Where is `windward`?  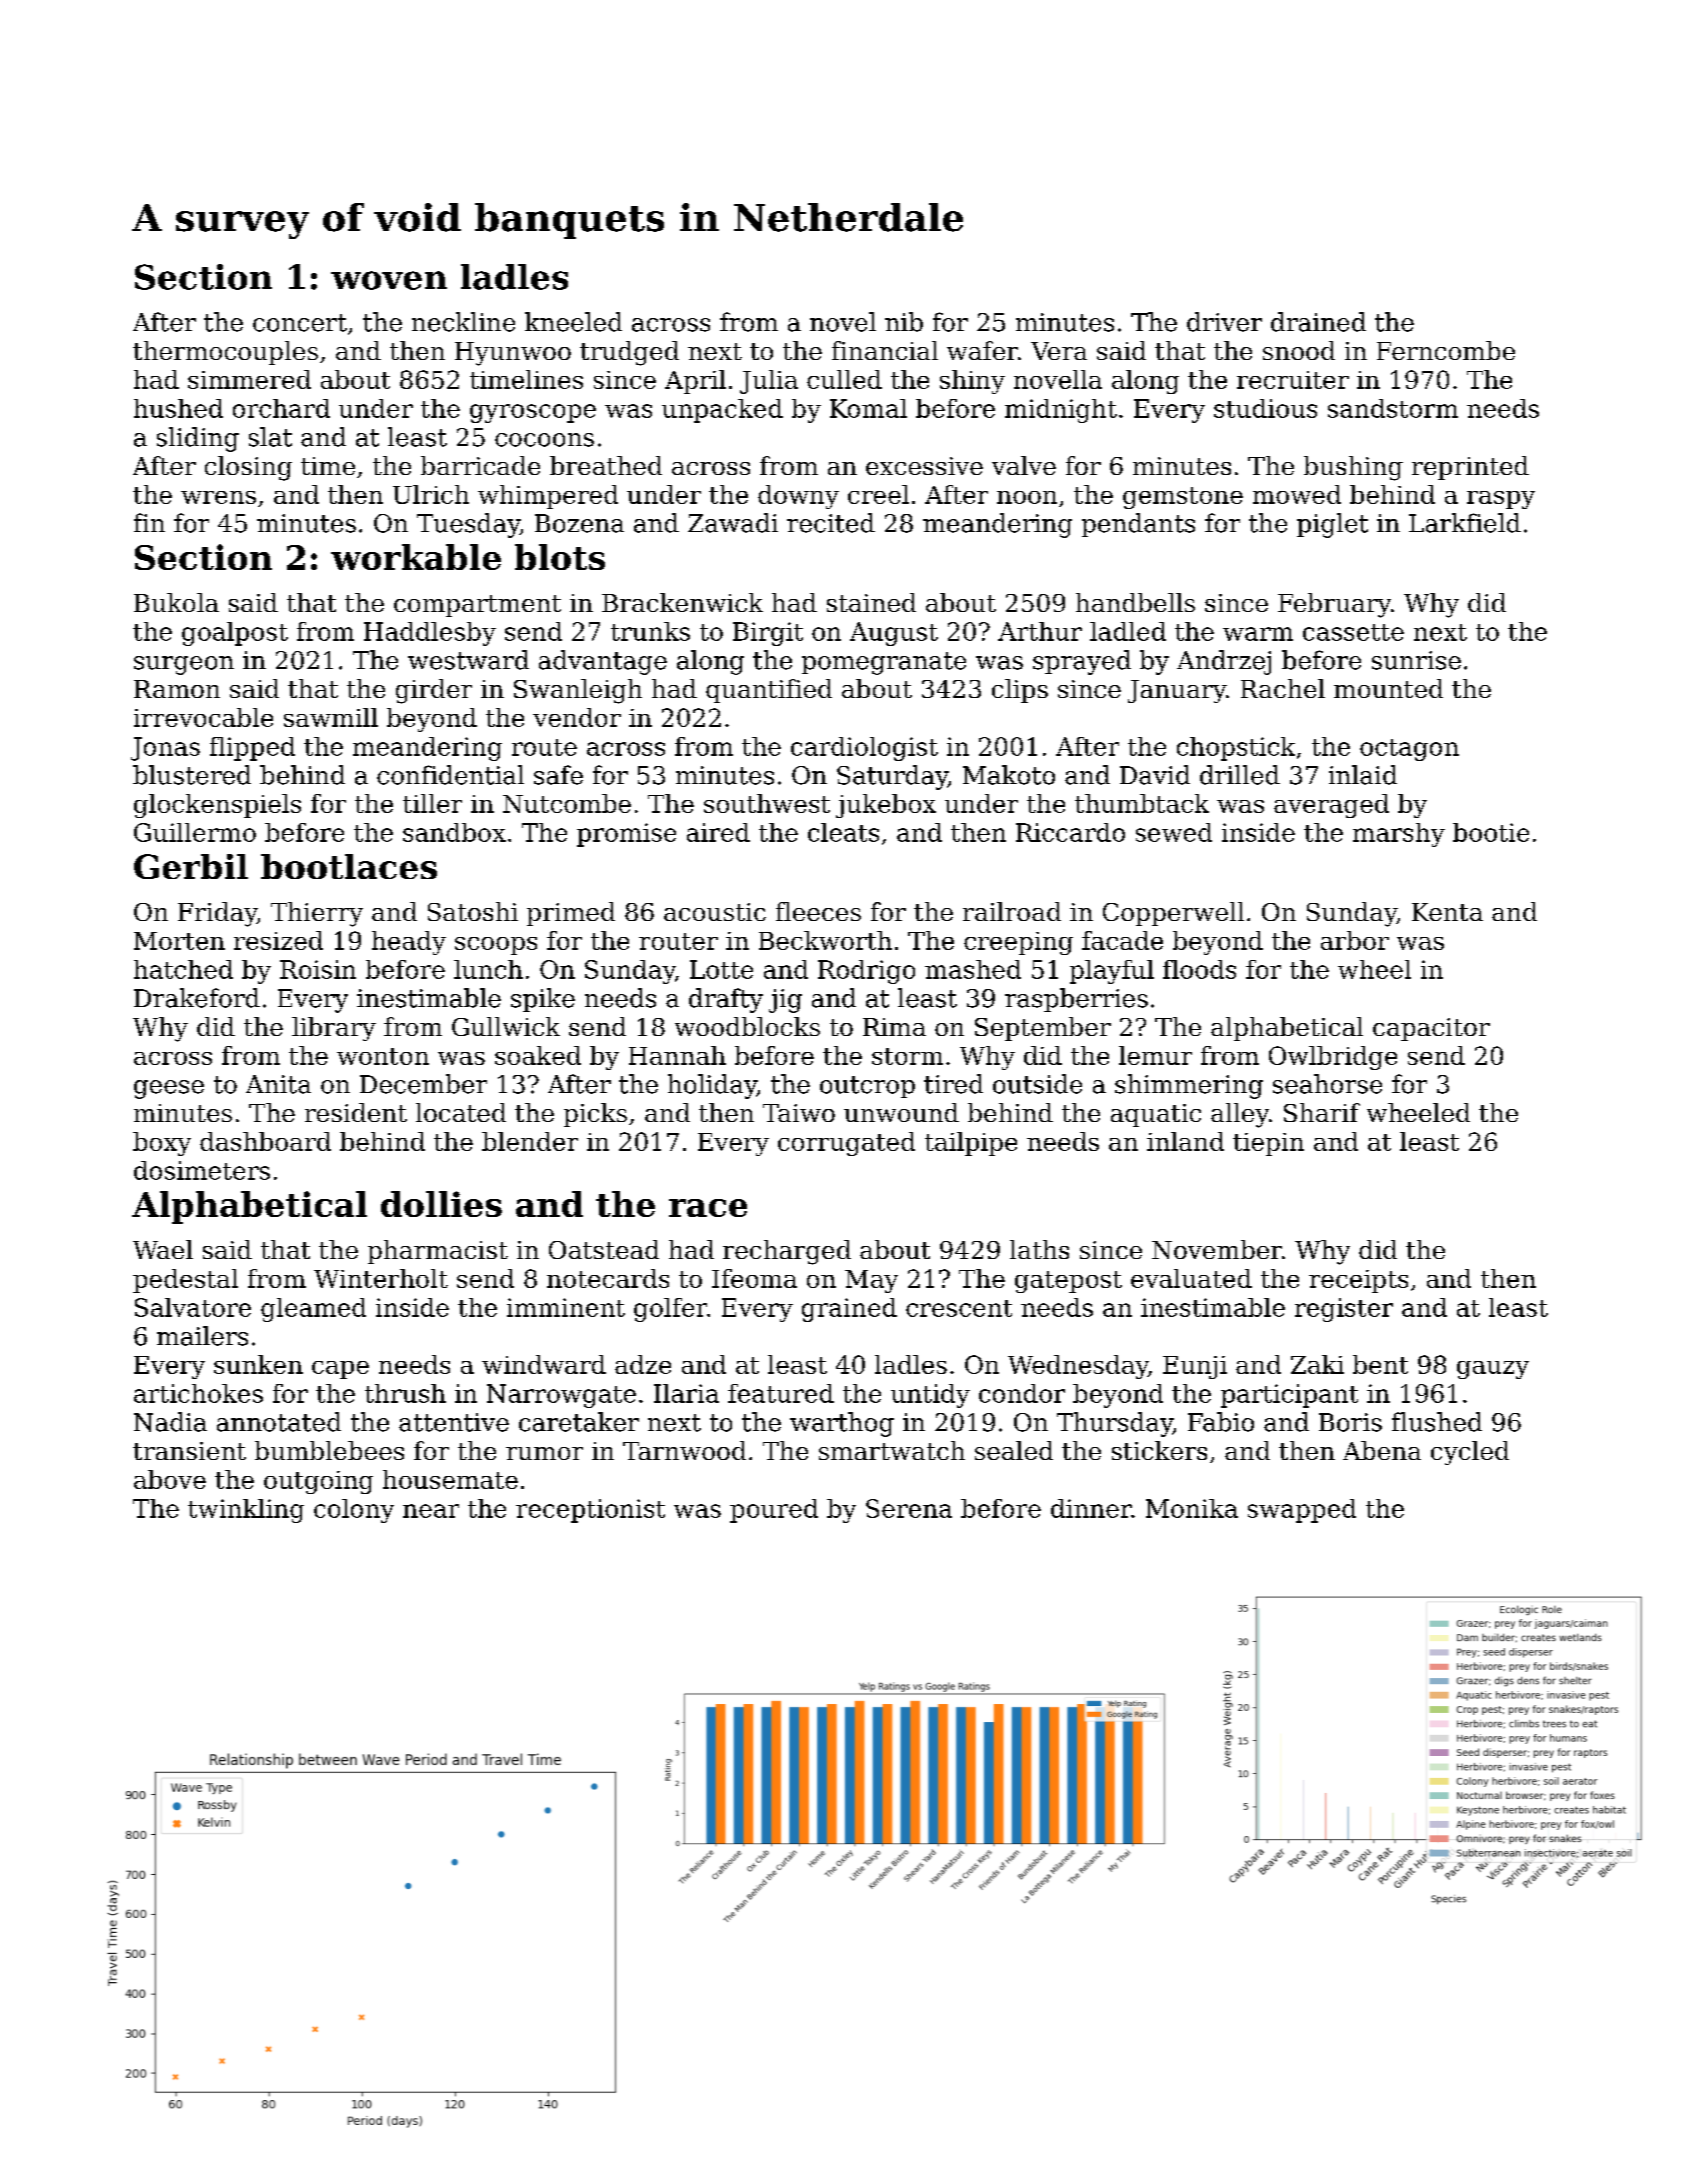 windward is located at coordinates (544, 1364).
